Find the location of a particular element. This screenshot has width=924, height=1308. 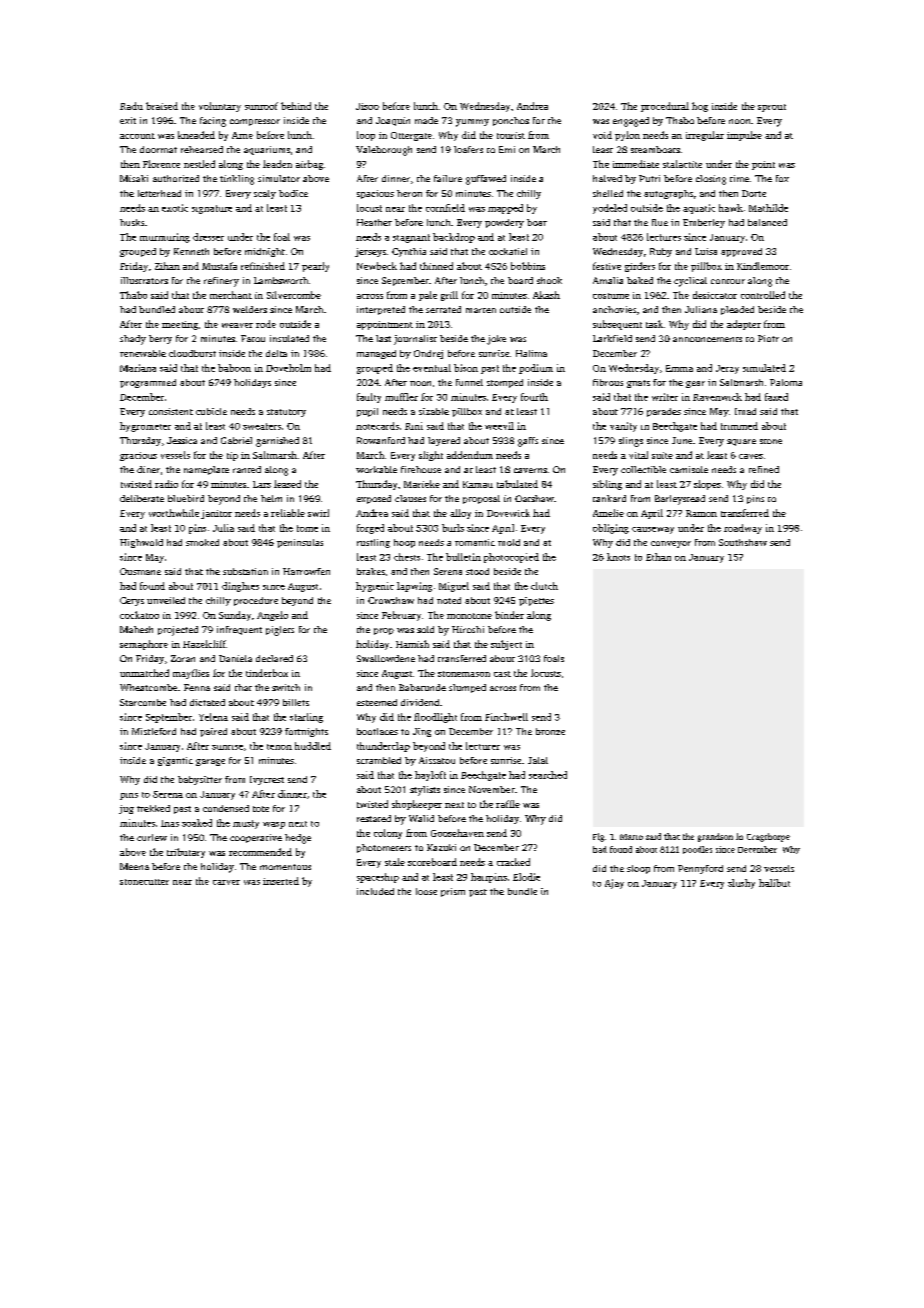

smoked is located at coordinates (202, 542).
